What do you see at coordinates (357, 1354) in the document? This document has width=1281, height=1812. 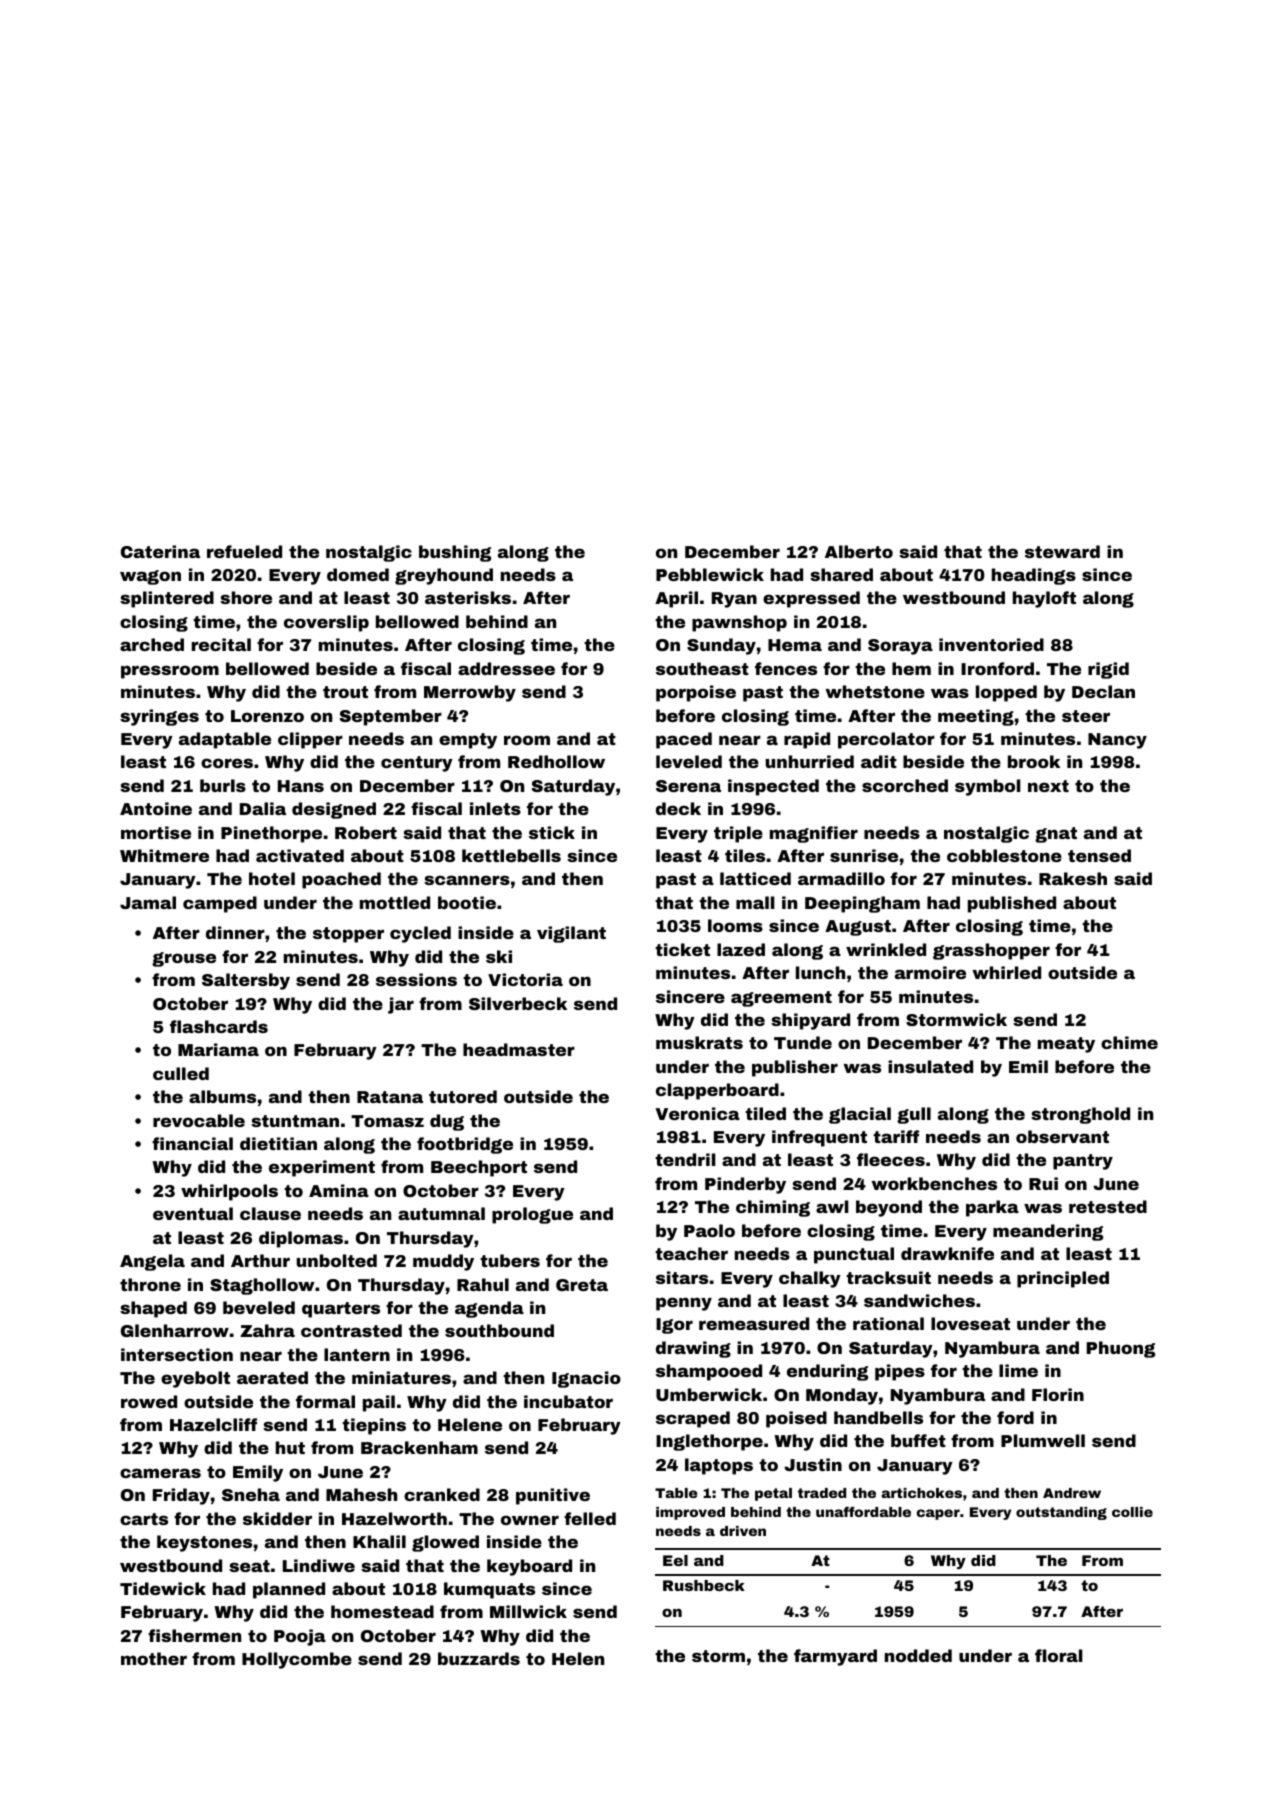 I see `lantern` at bounding box center [357, 1354].
